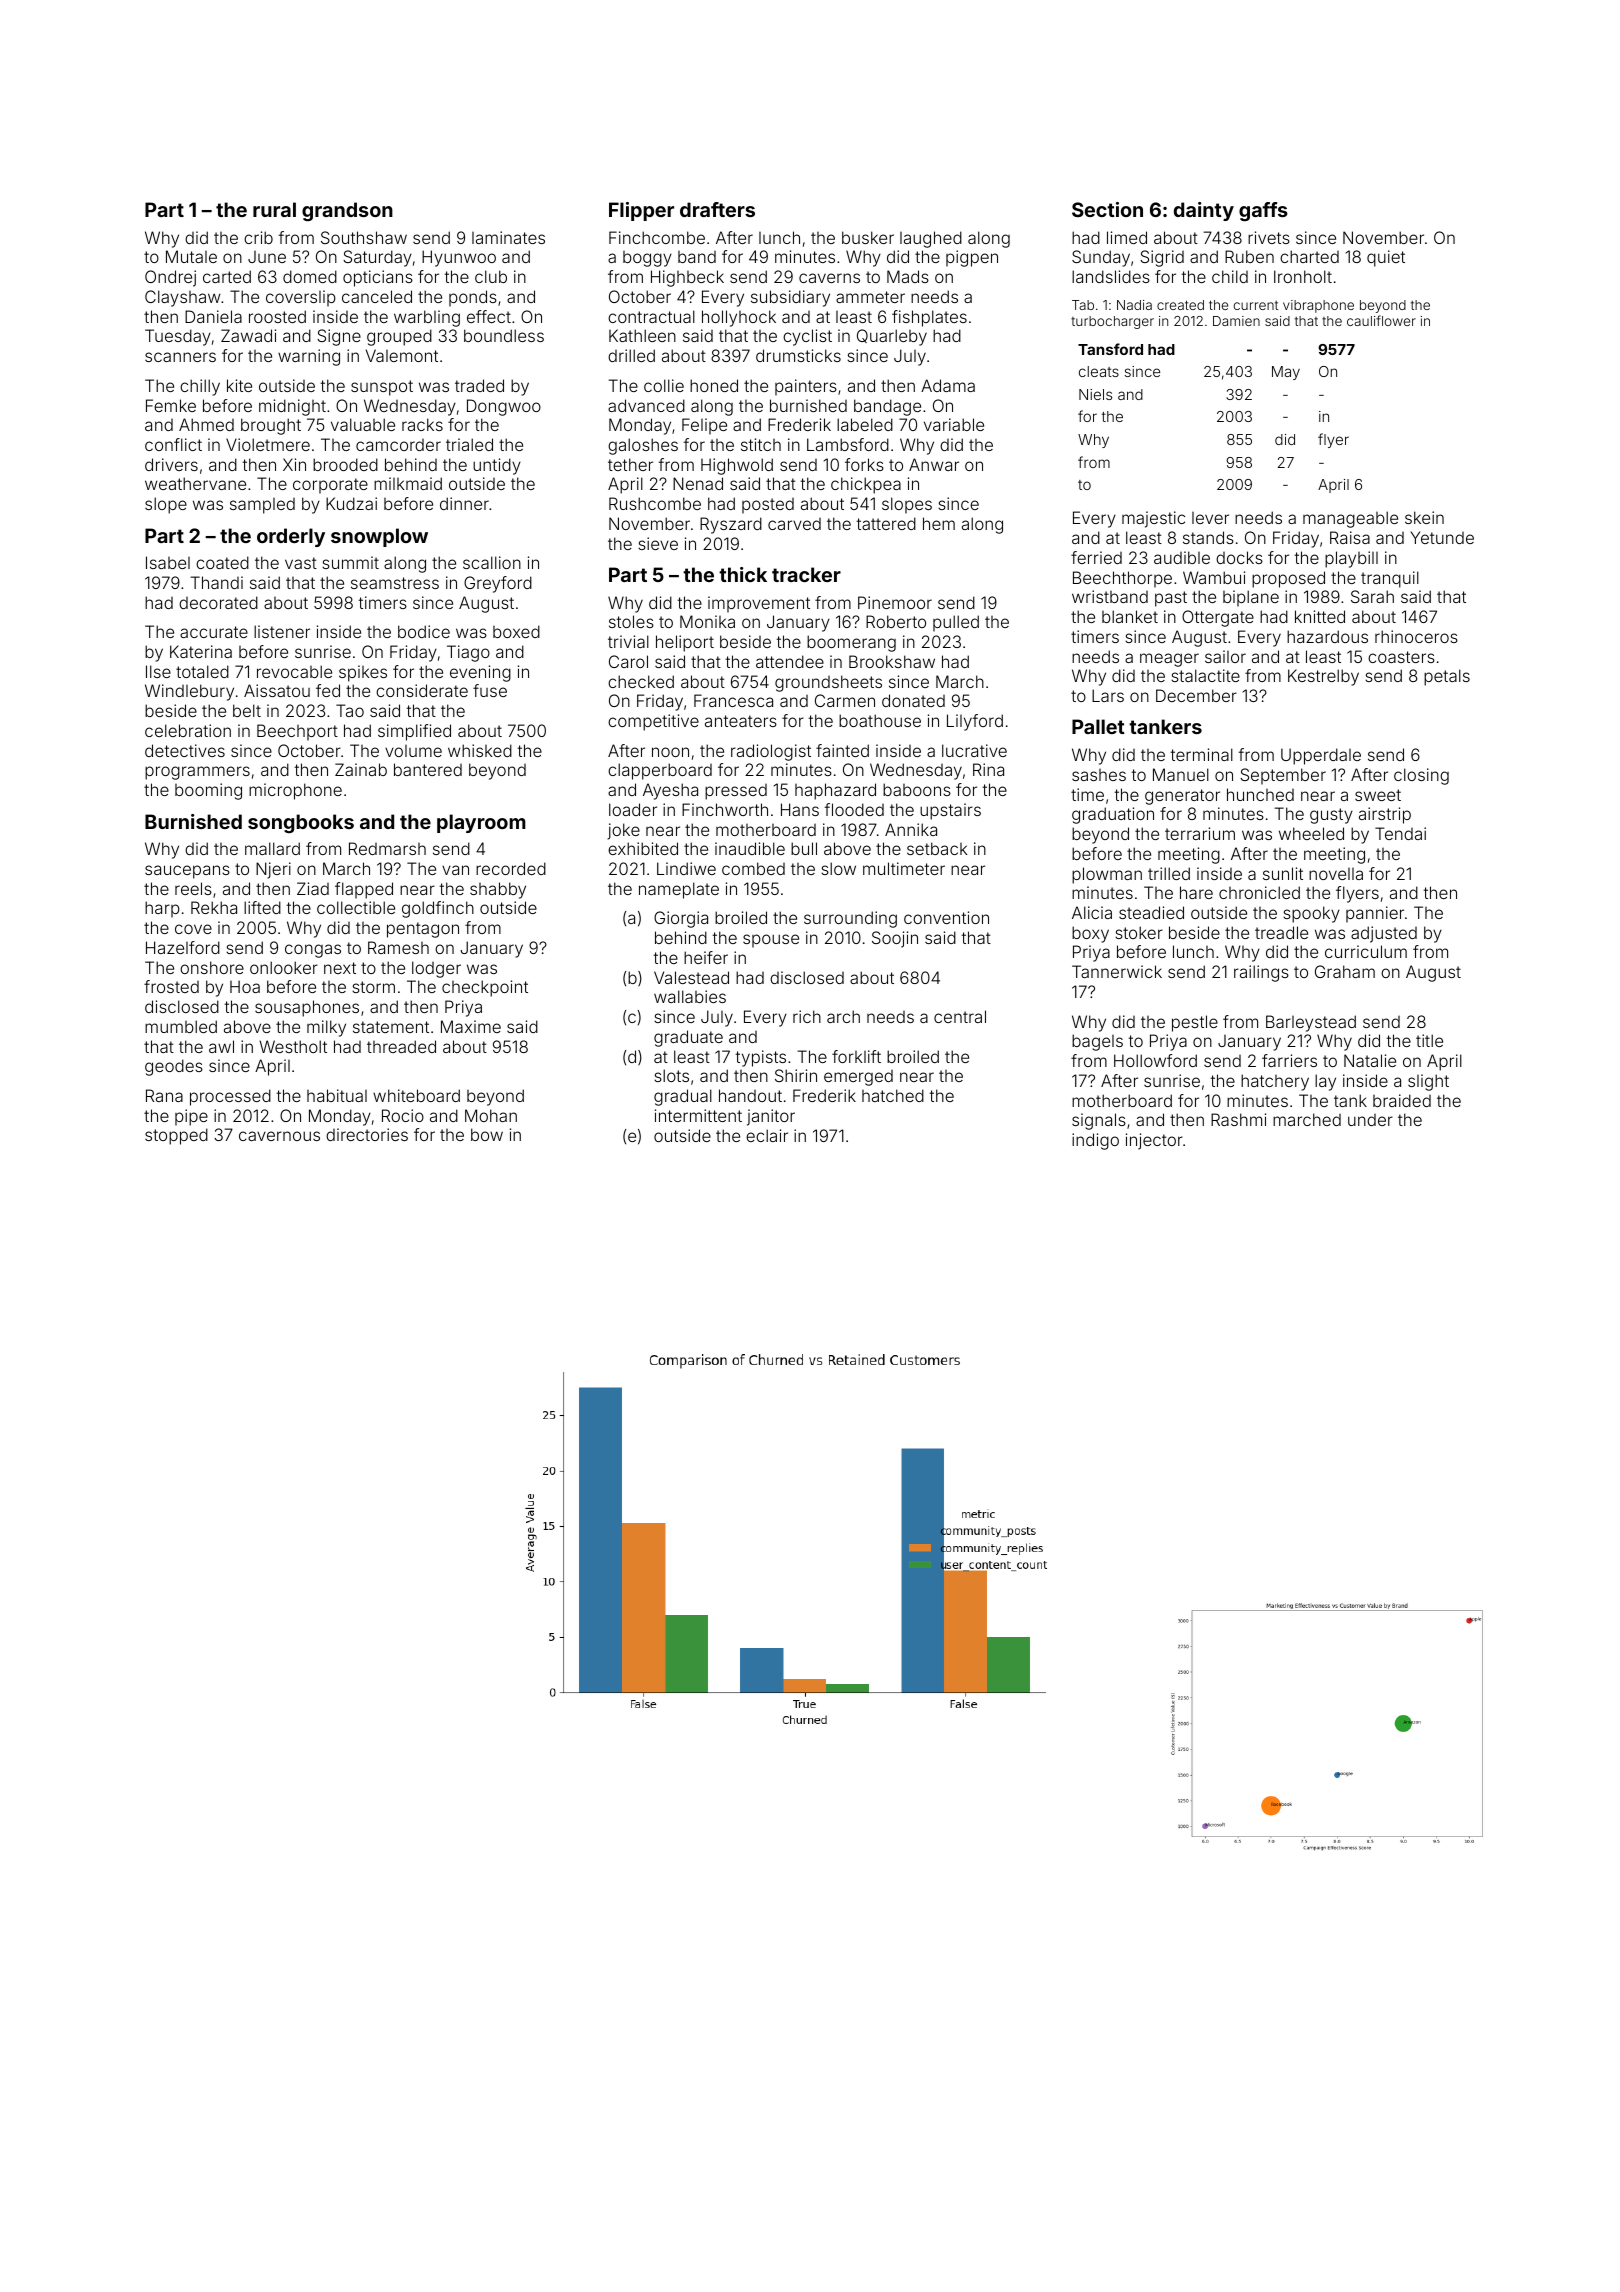 The width and height of the image is (1620, 2292). What do you see at coordinates (1107, 209) in the image?
I see `Section` at bounding box center [1107, 209].
